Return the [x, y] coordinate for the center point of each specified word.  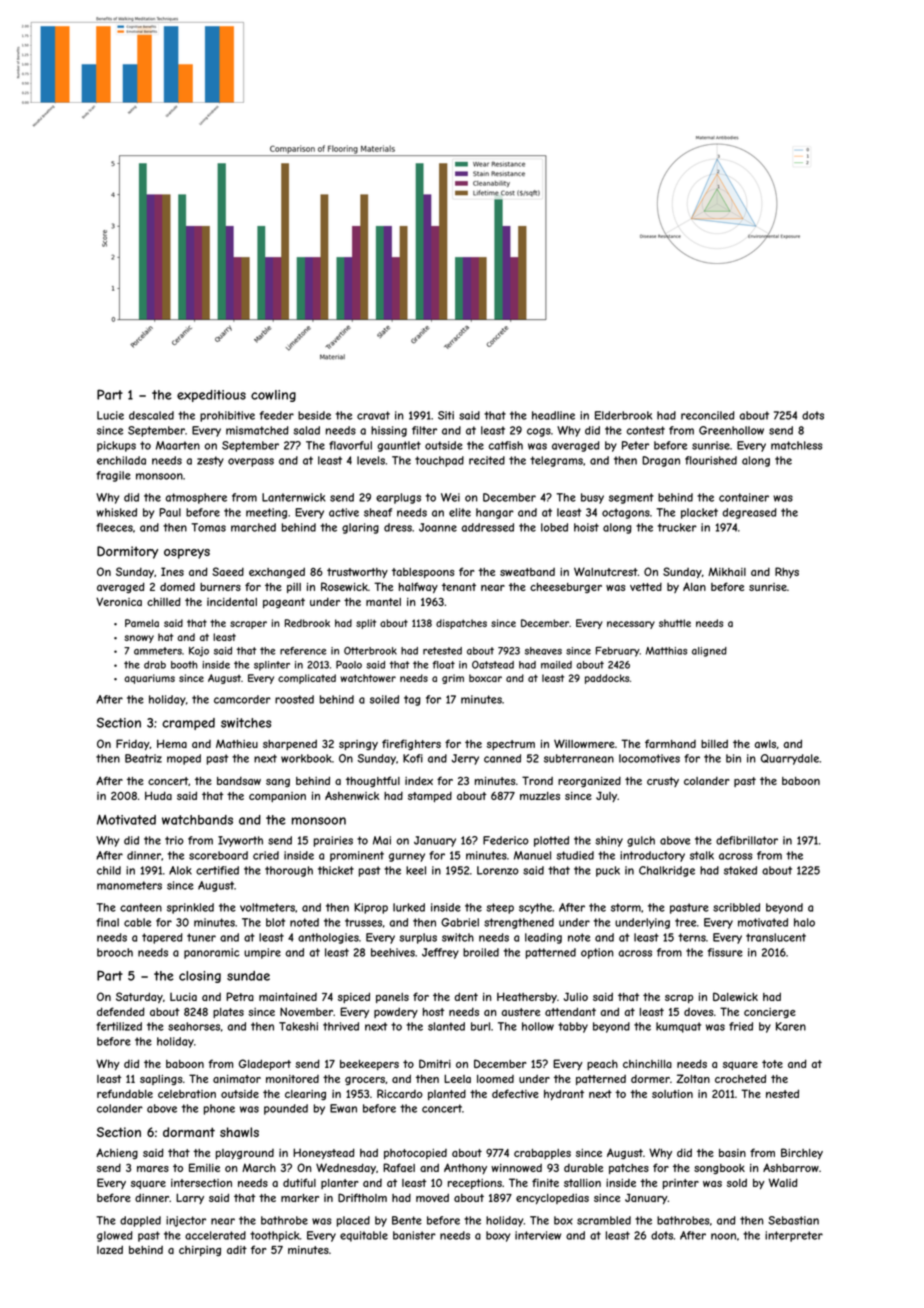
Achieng [117, 1153]
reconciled [708, 415]
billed [714, 743]
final [107, 922]
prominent [357, 856]
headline [553, 415]
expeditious [211, 396]
